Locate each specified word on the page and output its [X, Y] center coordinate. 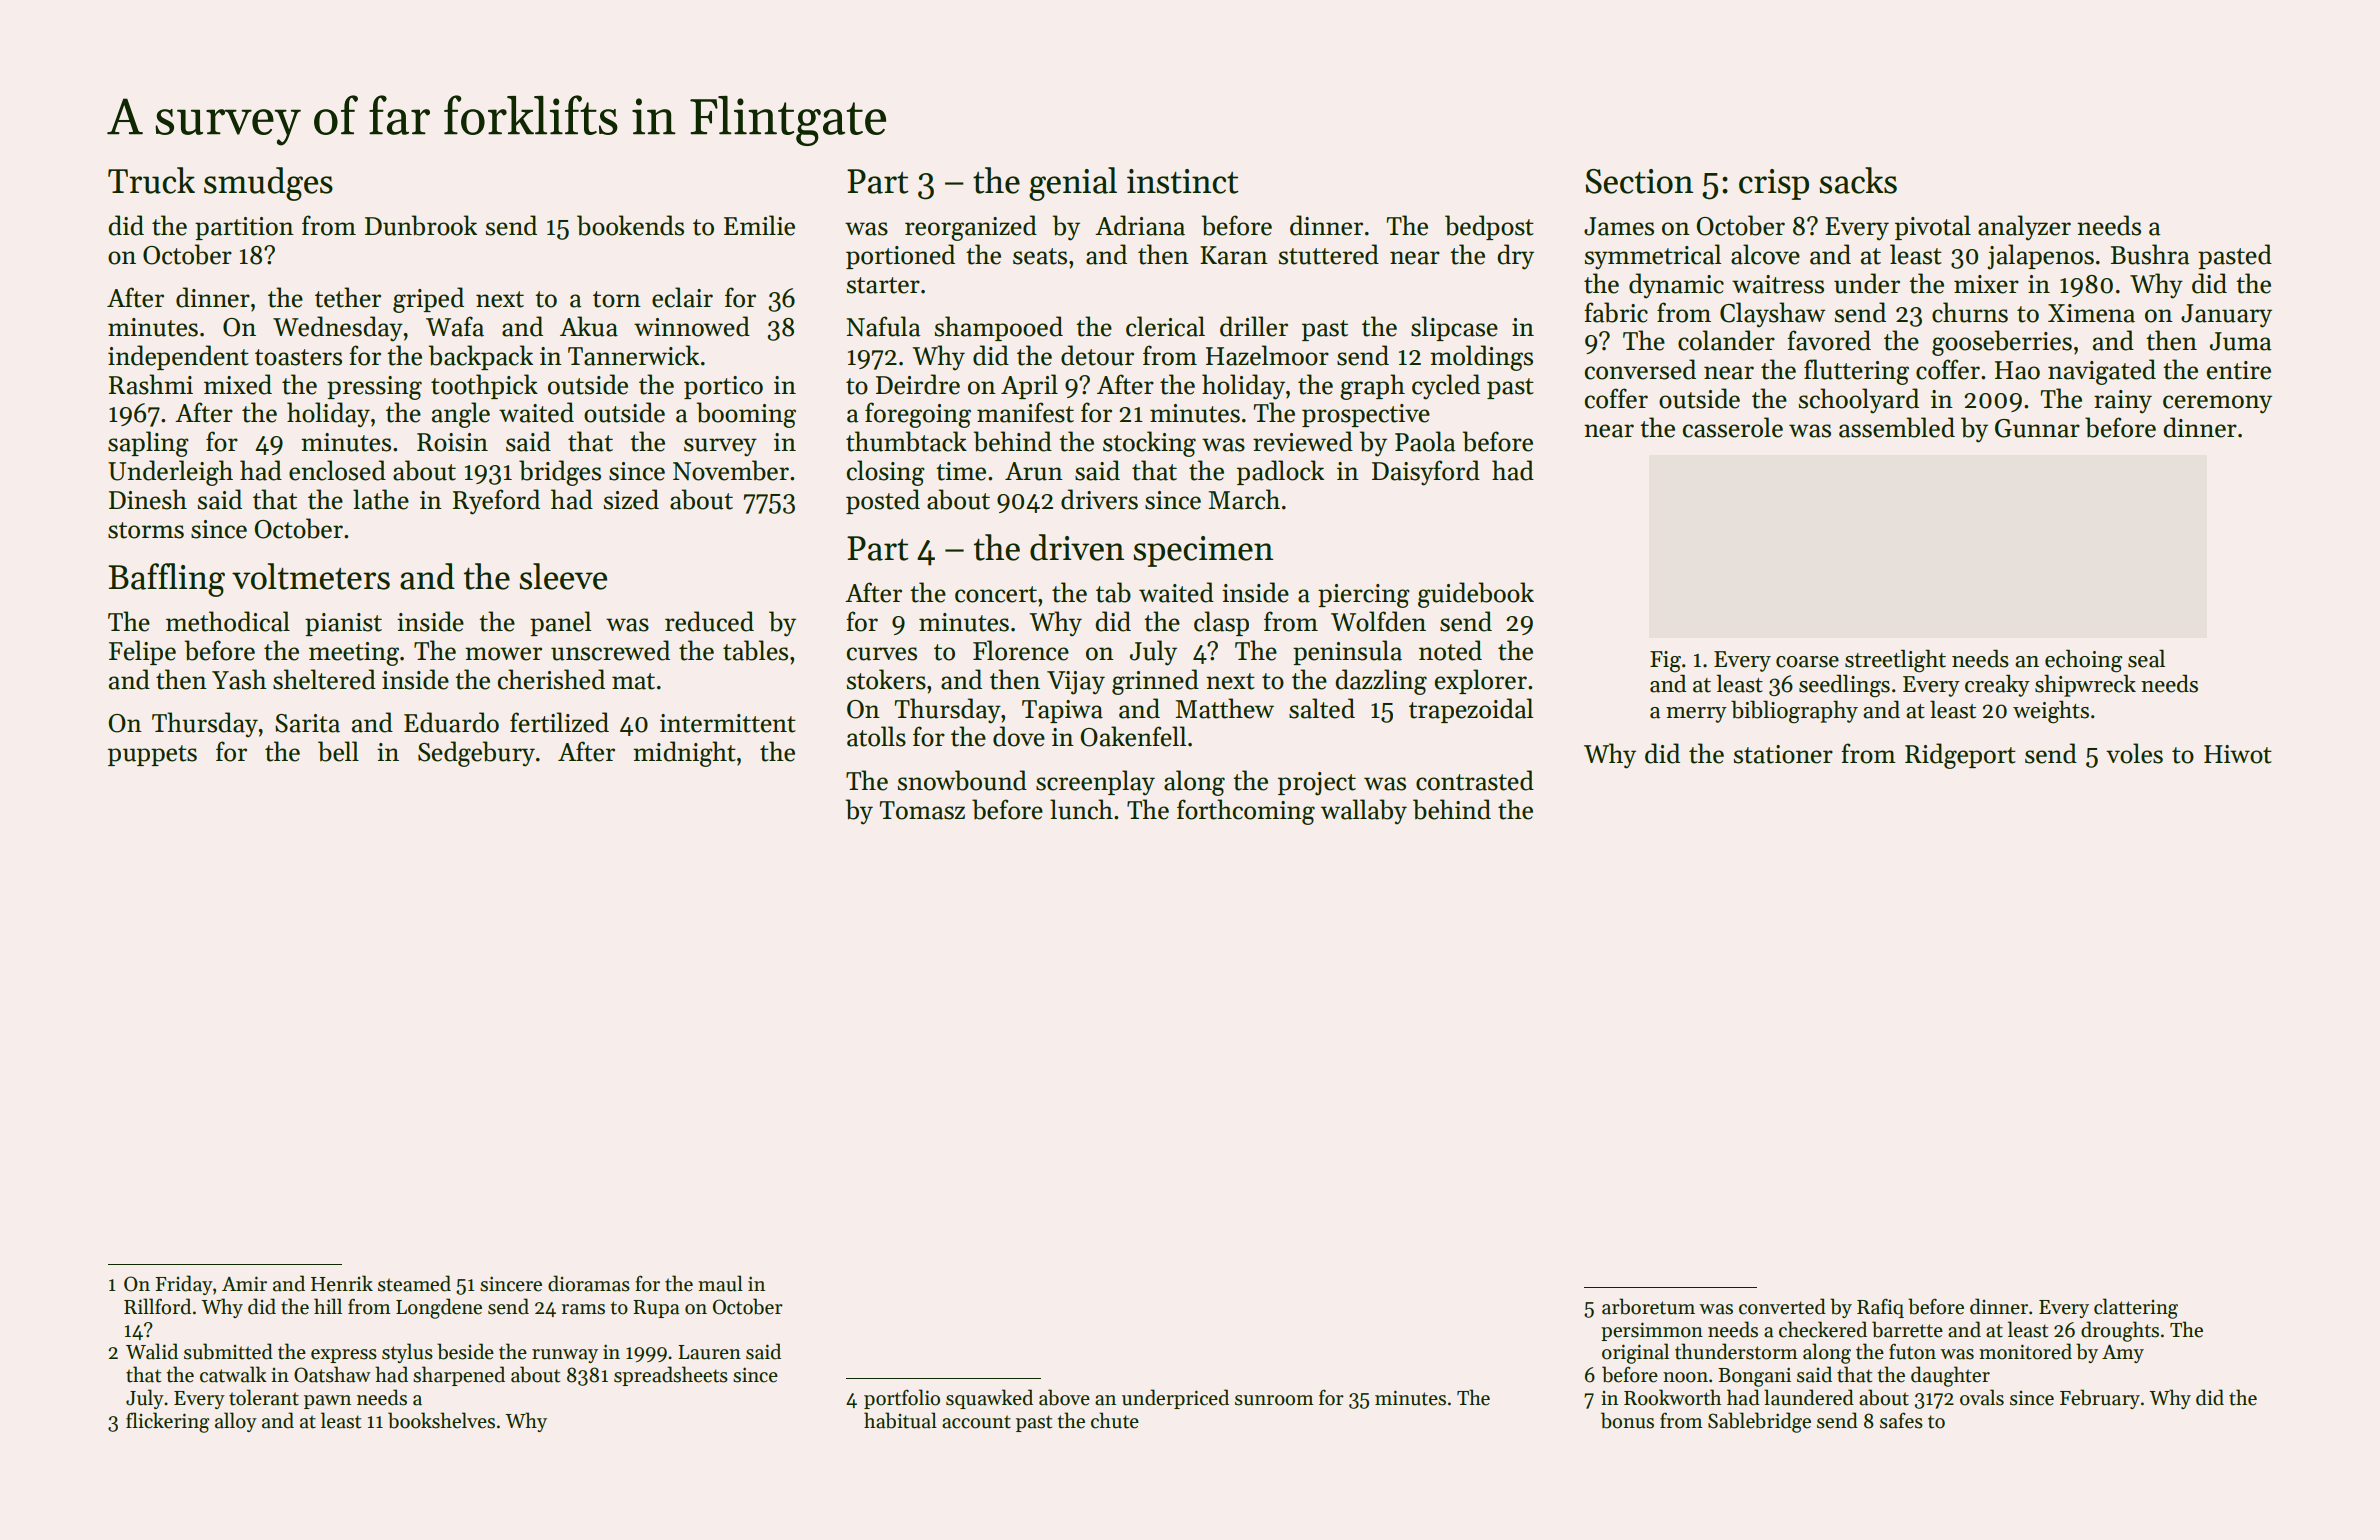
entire [2239, 370]
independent [178, 357]
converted [1782, 1306]
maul [720, 1283]
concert [996, 594]
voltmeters [311, 576]
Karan [1234, 255]
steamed [414, 1283]
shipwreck [2085, 685]
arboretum [1648, 1306]
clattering [2136, 1308]
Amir [244, 1283]
